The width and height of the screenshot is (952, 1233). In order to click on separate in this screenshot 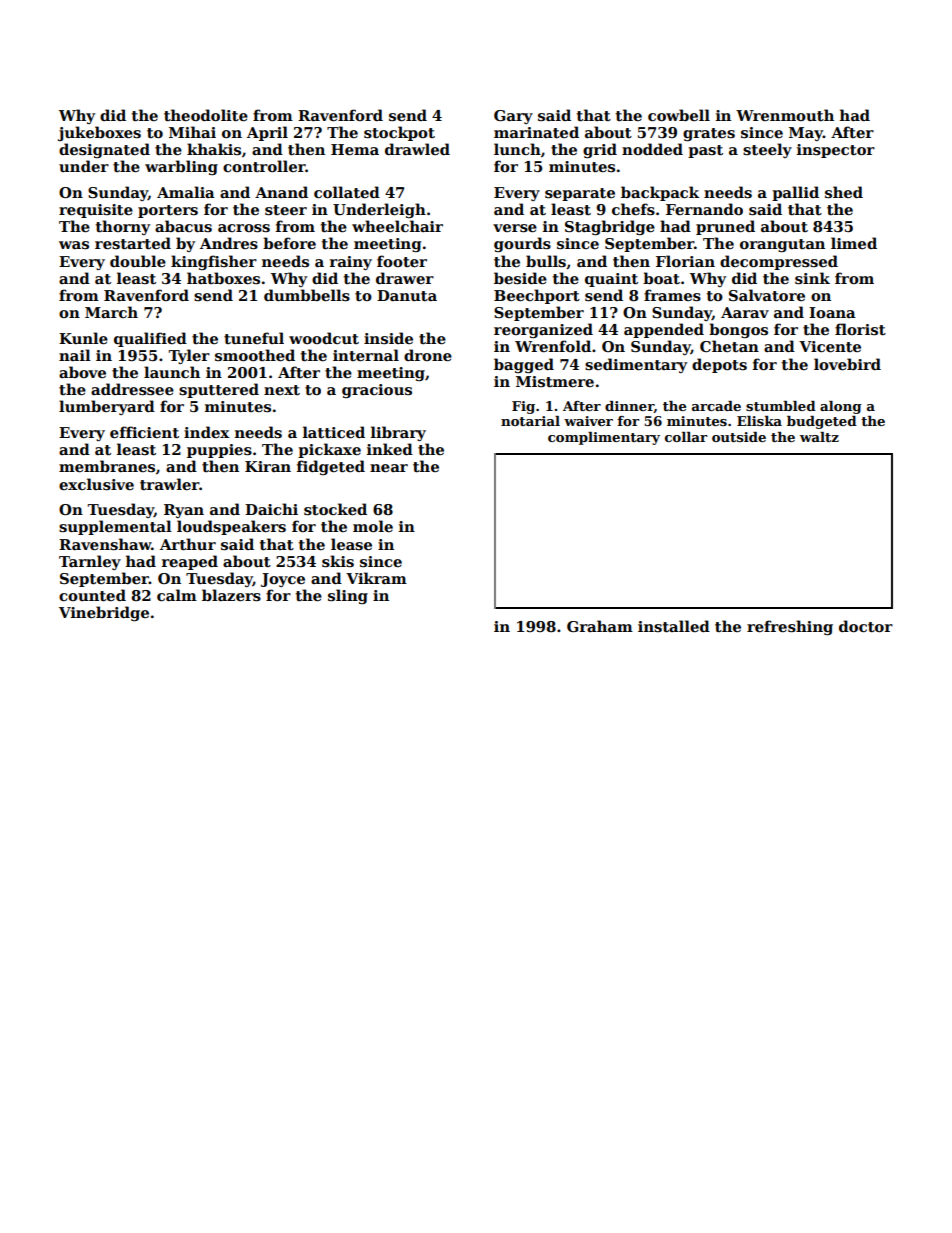, I will do `click(580, 194)`.
